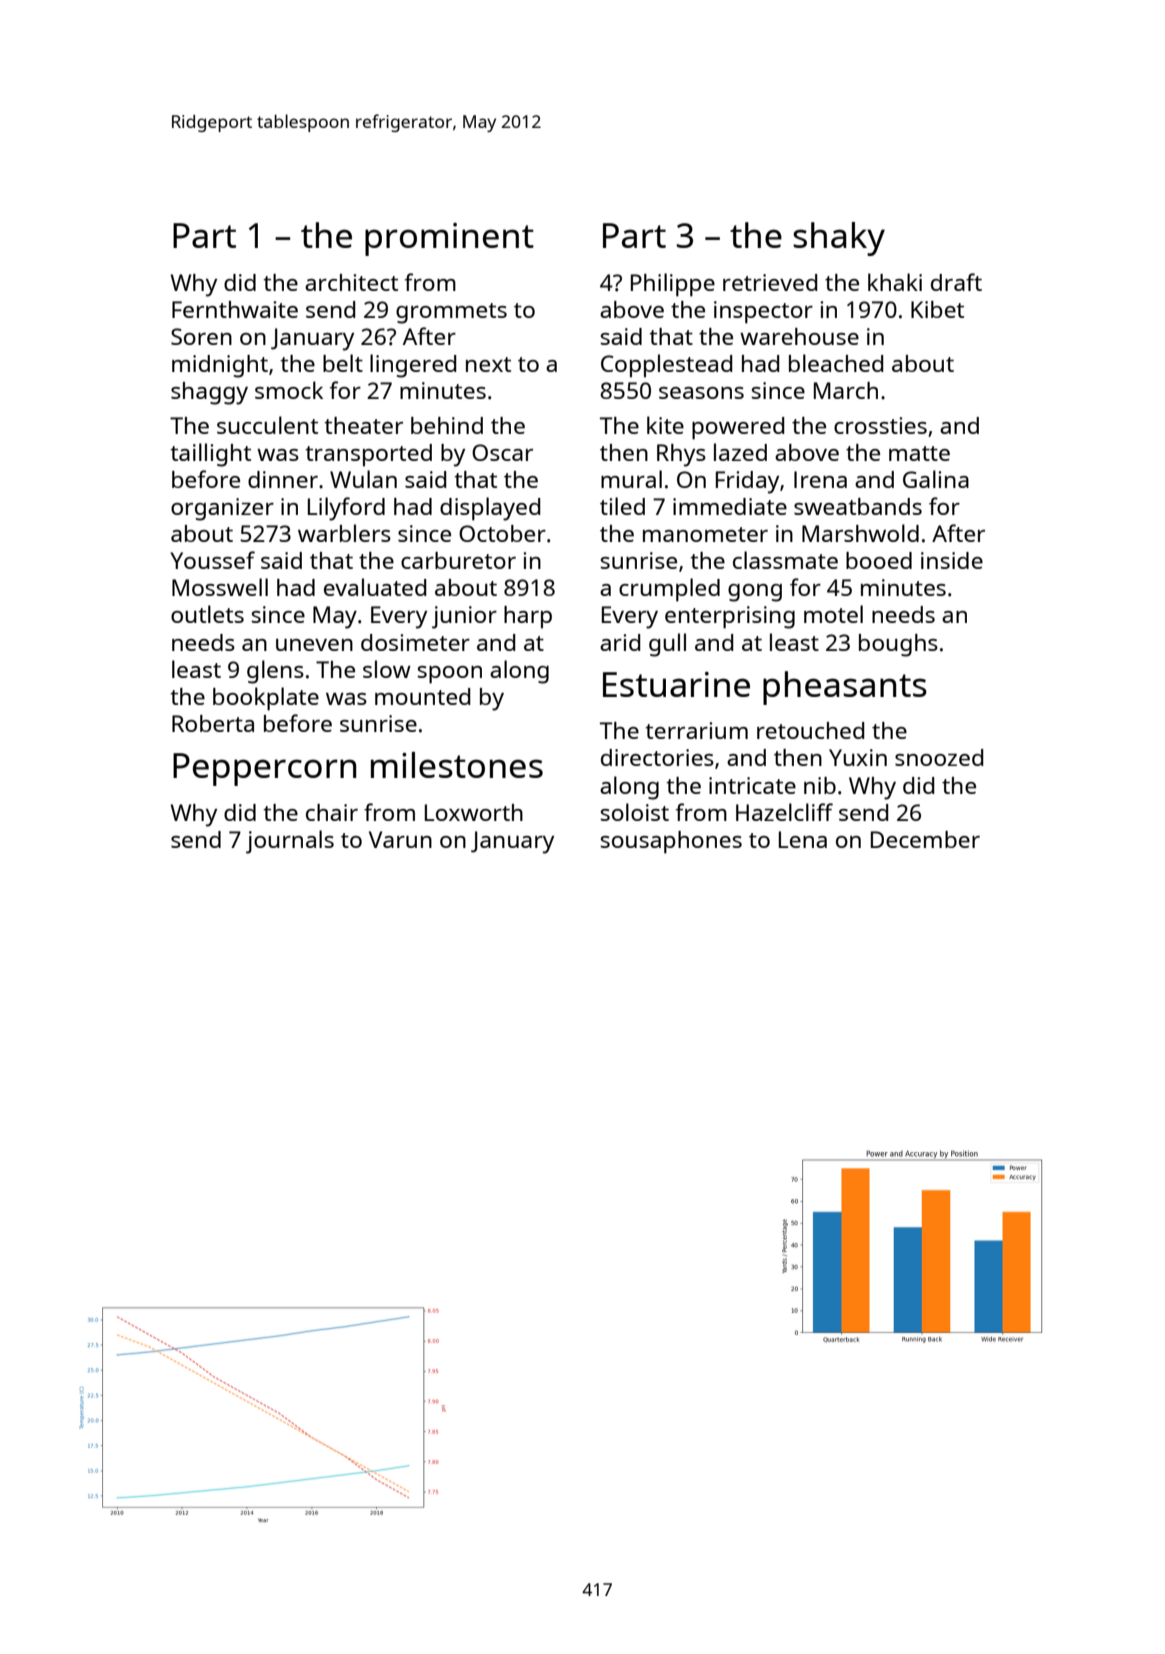  I want to click on sousaphones, so click(671, 842).
